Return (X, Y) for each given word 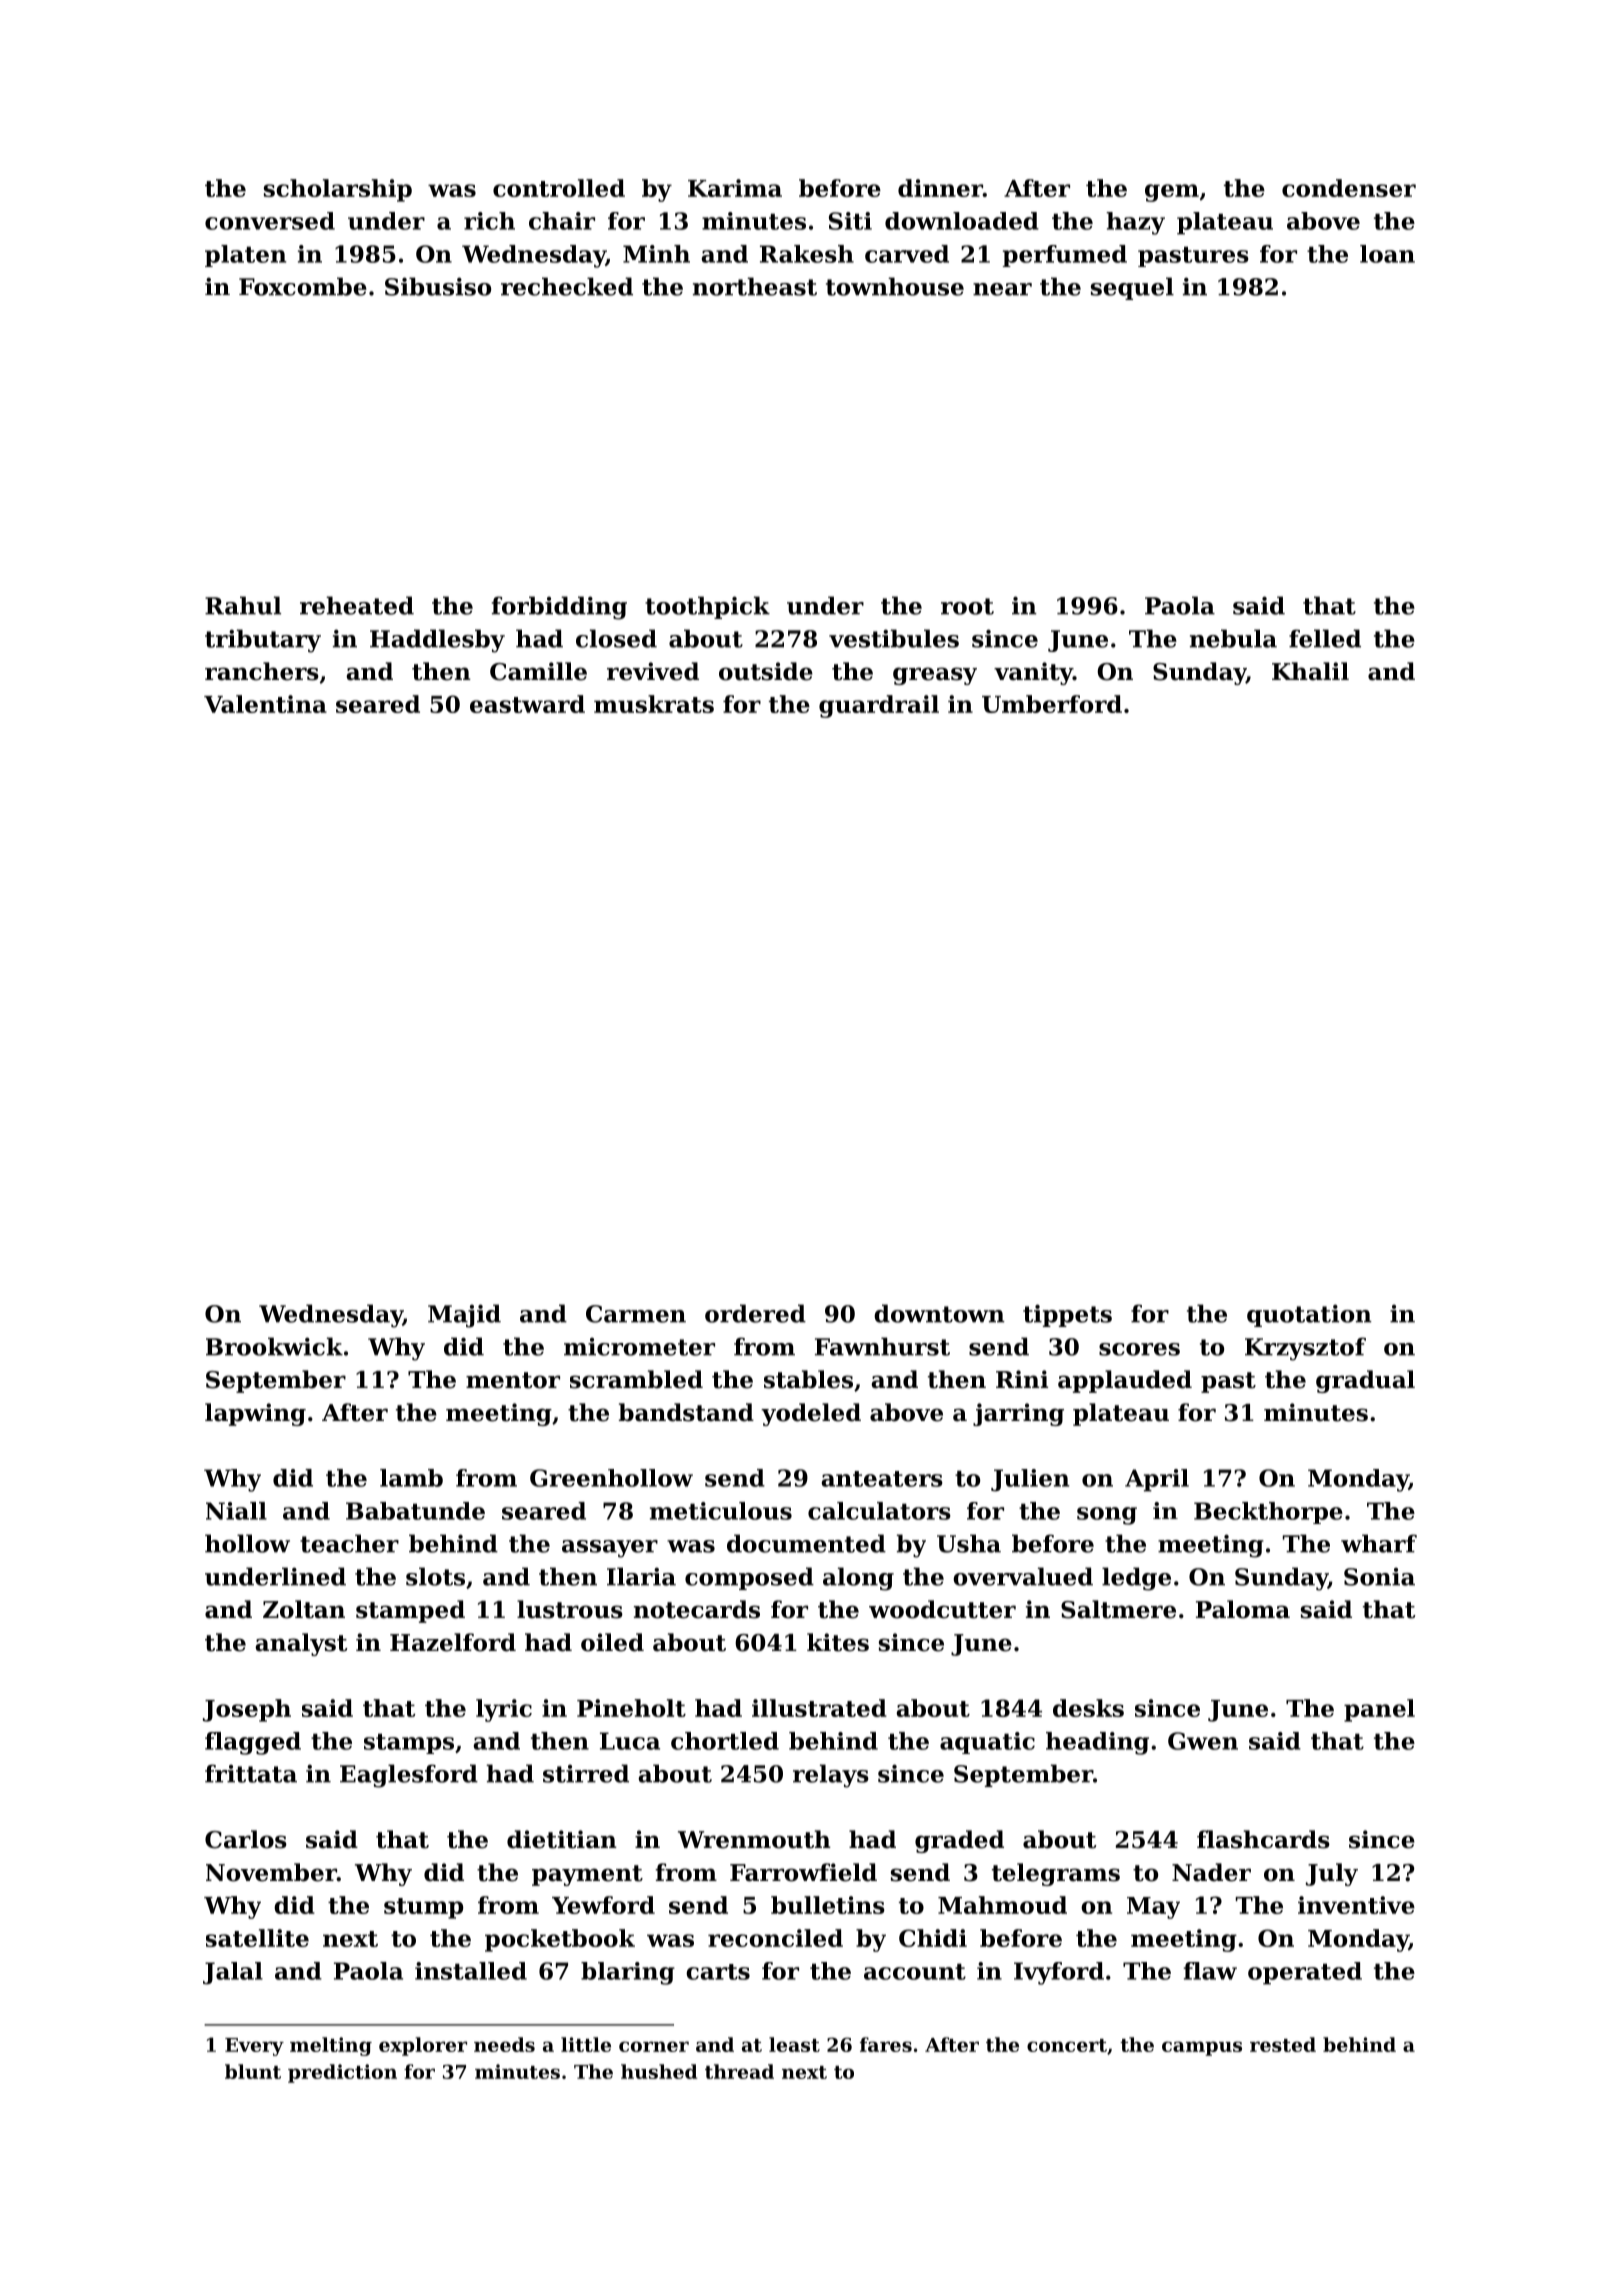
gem (1172, 193)
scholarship (338, 190)
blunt (253, 2071)
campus (1202, 2048)
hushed (659, 2071)
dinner (940, 188)
